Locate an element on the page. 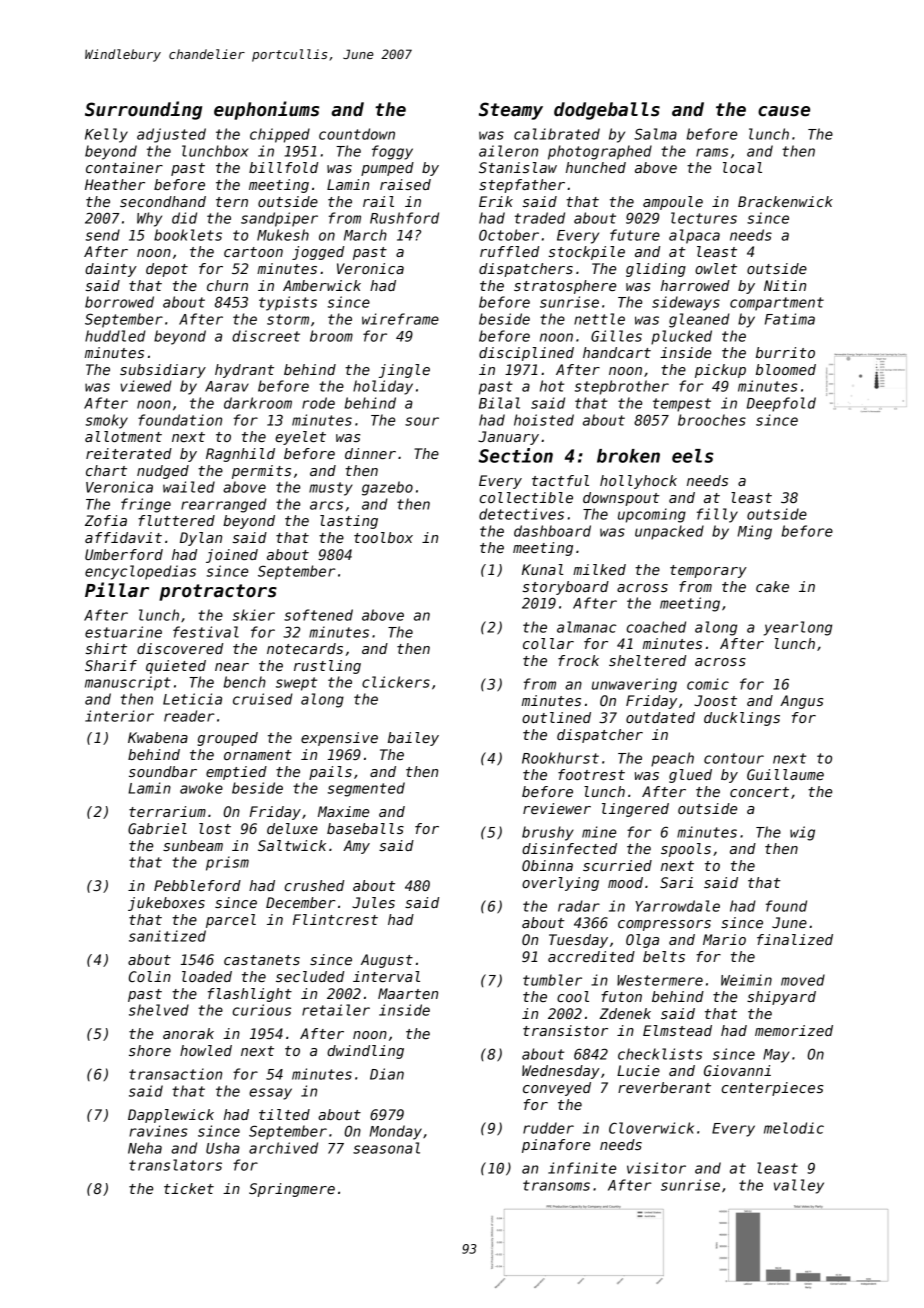  Surrounding is located at coordinates (143, 110).
